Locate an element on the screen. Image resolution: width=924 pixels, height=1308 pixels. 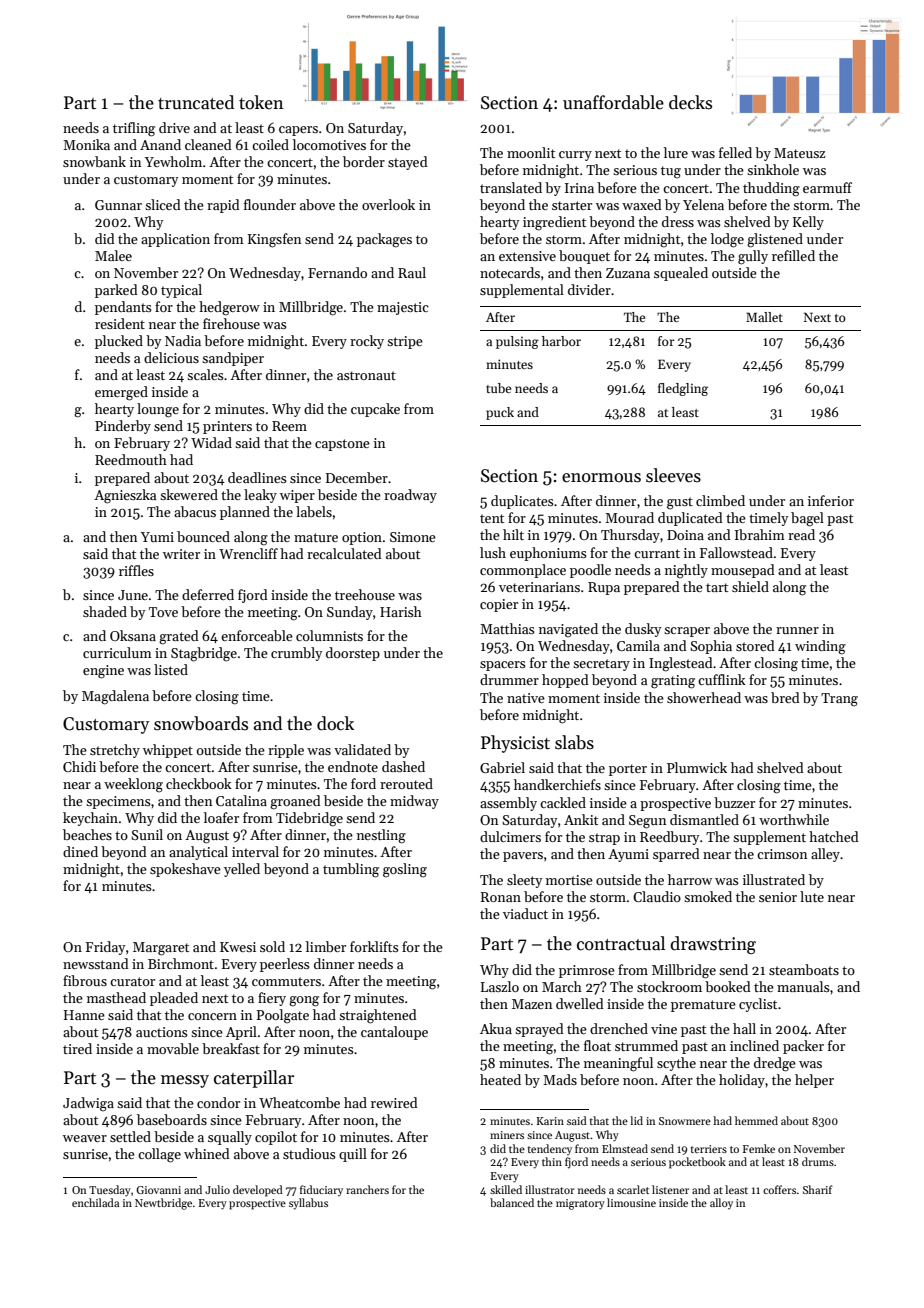
Kingsfen is located at coordinates (274, 240).
